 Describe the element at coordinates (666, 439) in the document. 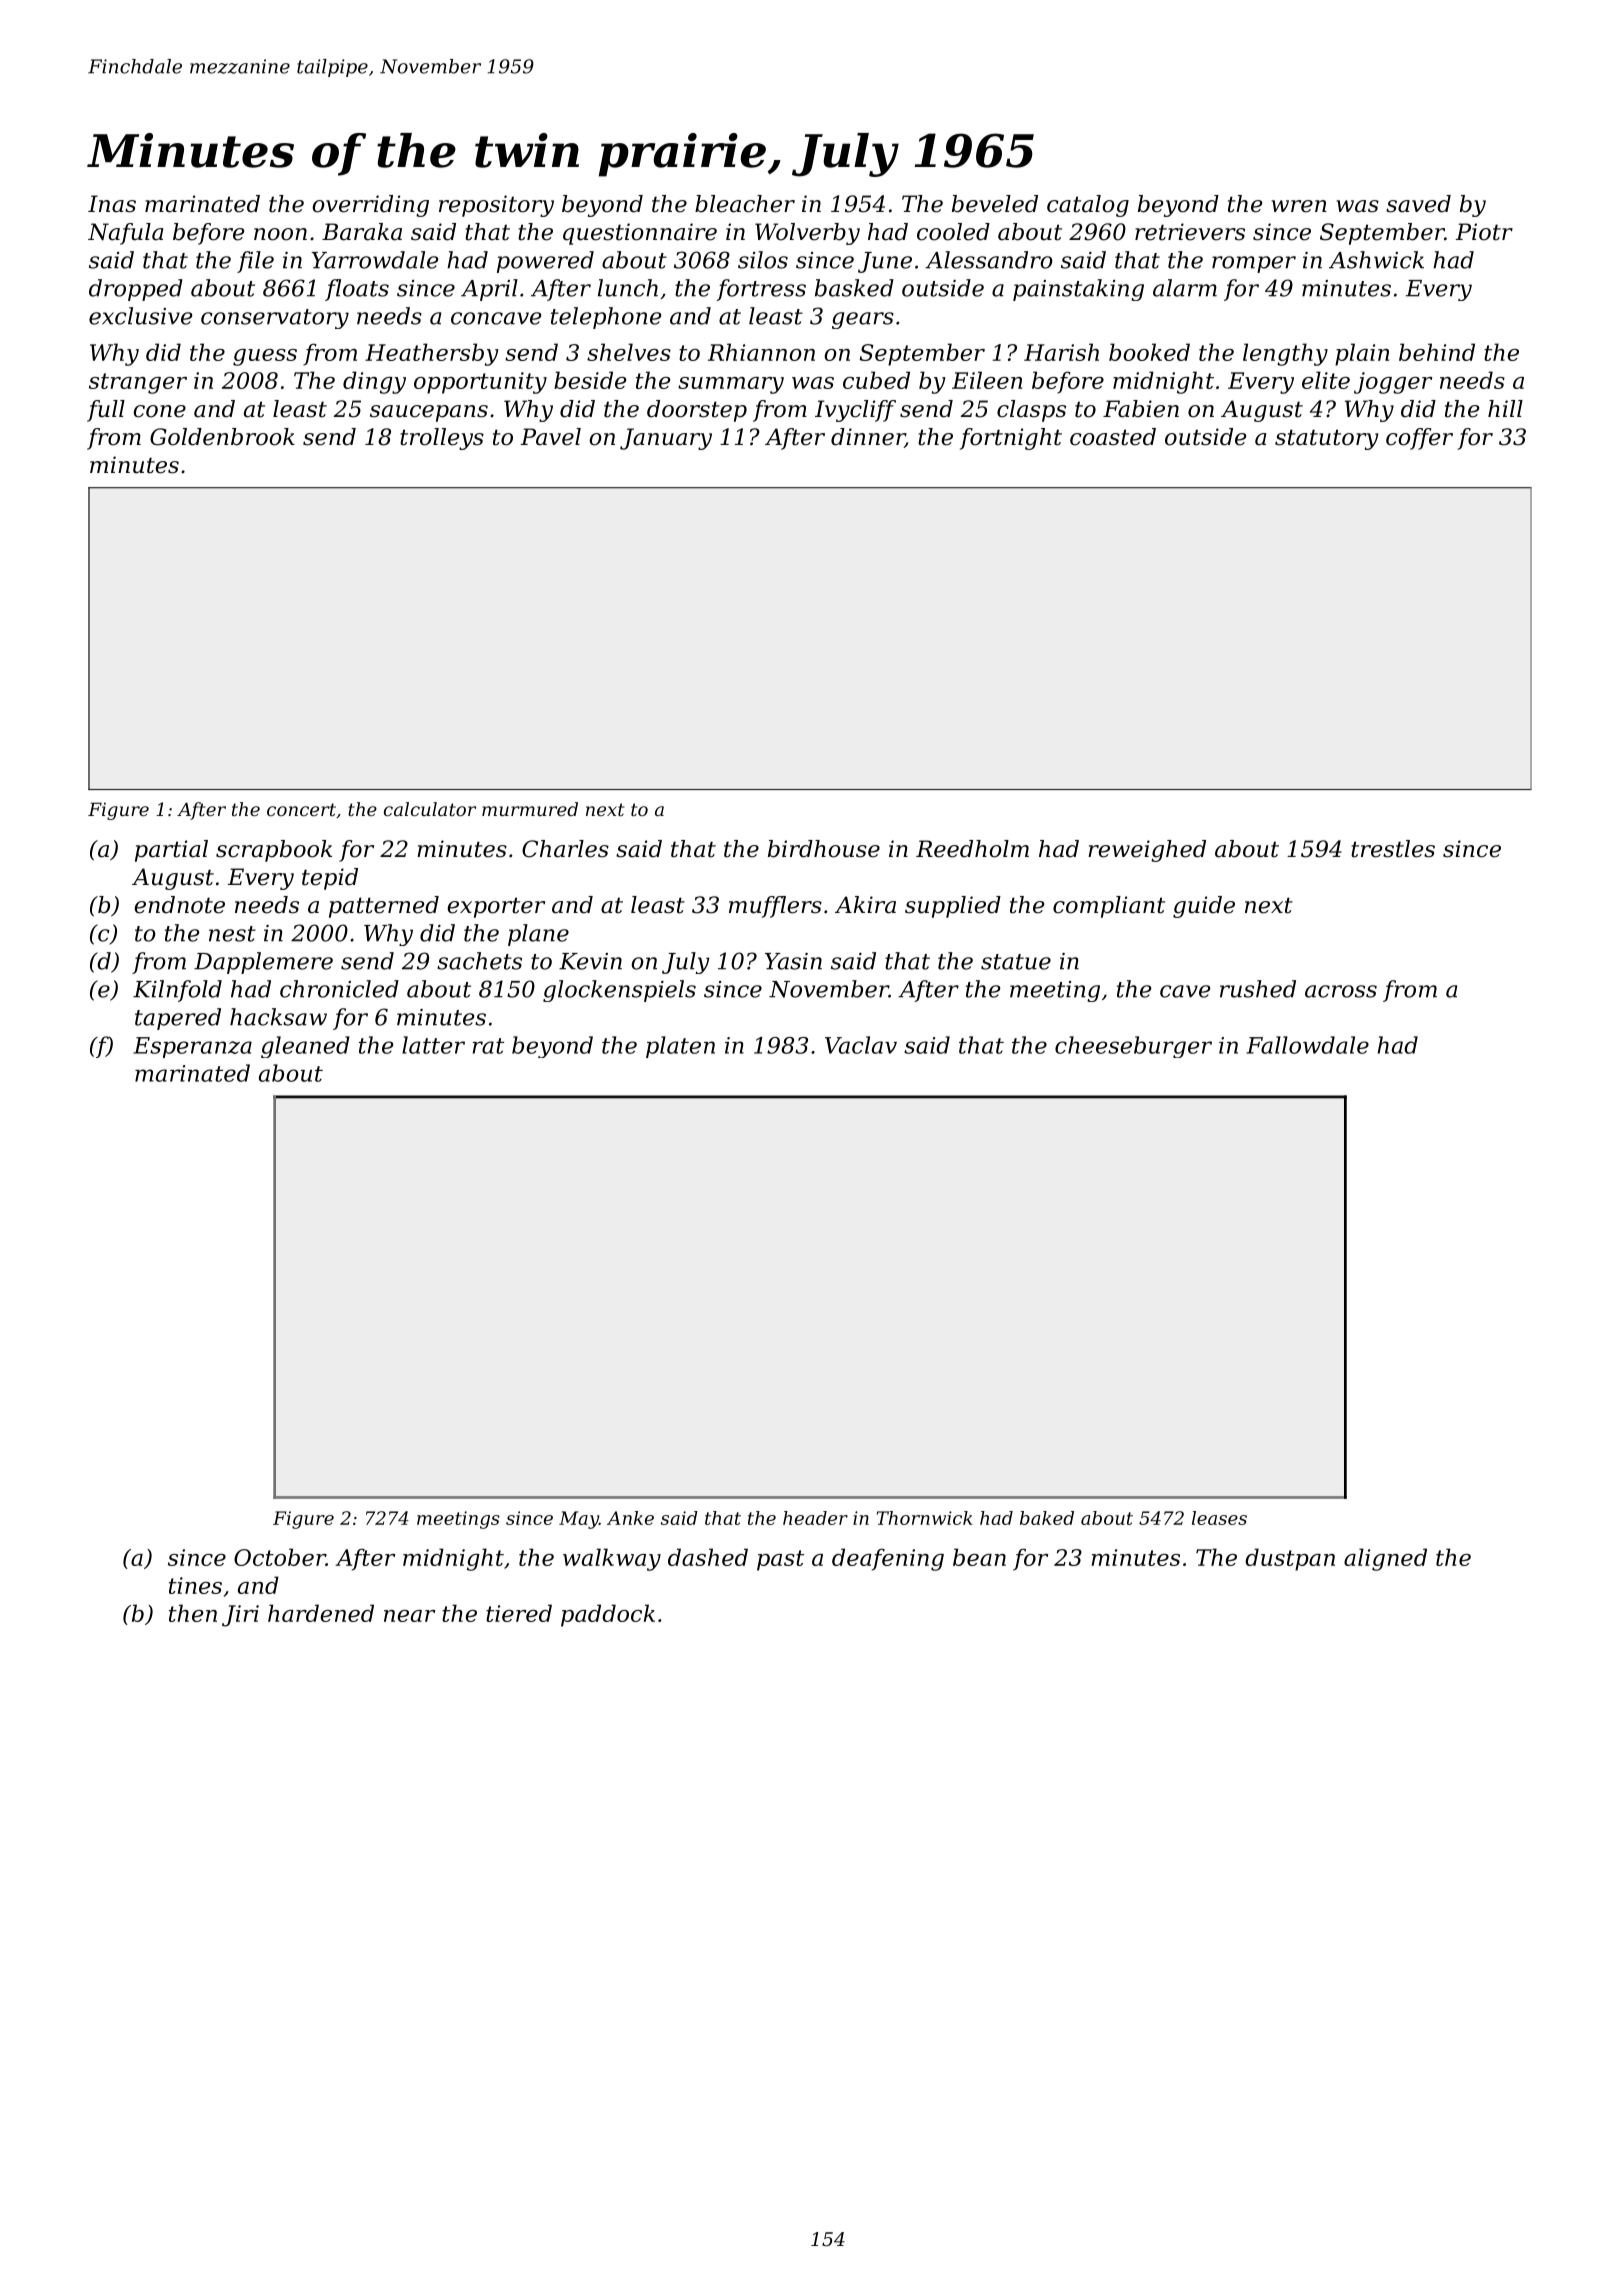

I see `January` at that location.
